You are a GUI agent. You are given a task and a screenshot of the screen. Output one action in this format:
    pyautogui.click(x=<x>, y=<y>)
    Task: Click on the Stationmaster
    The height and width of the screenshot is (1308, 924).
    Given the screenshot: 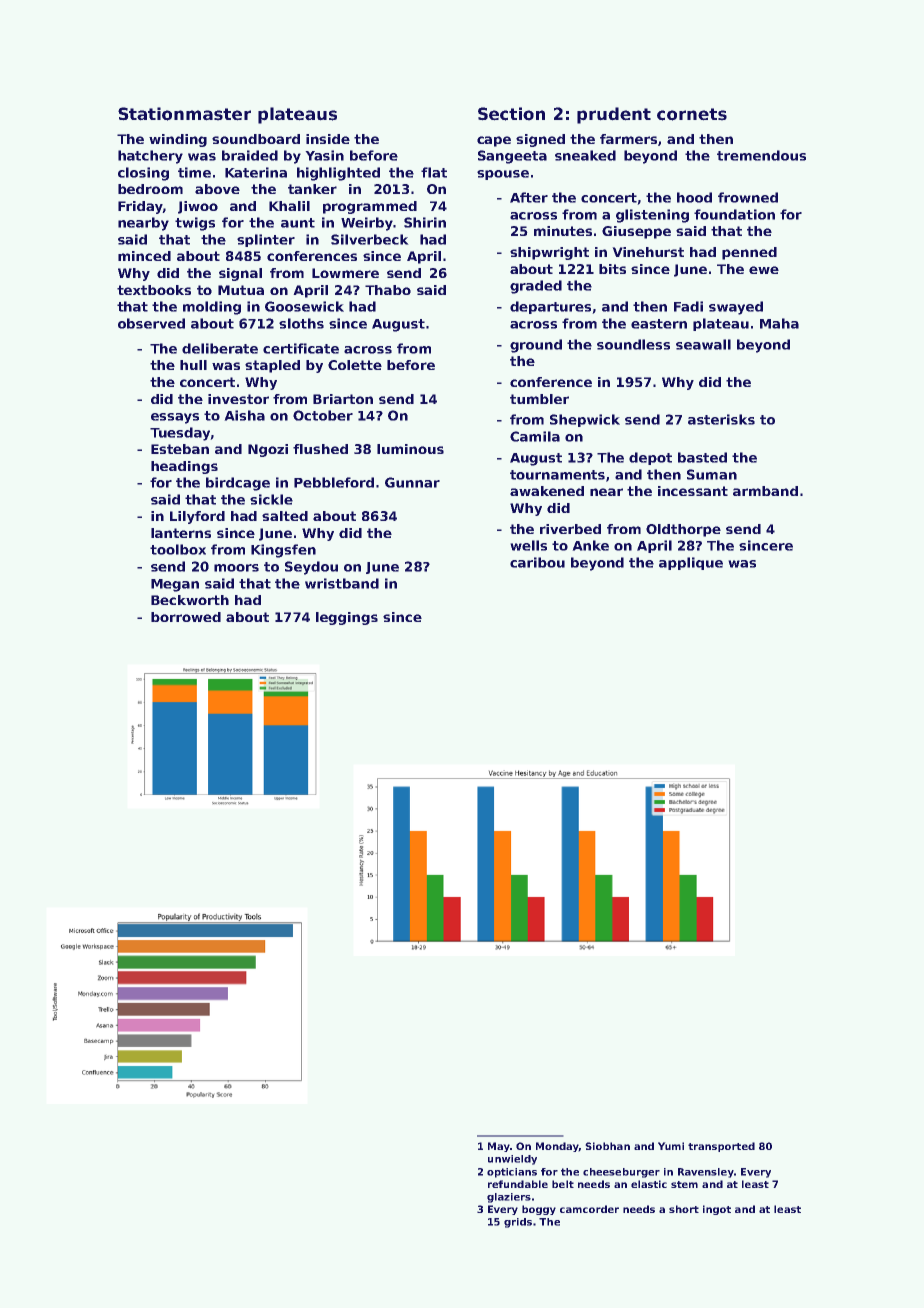 What is the action you would take?
    pyautogui.click(x=184, y=114)
